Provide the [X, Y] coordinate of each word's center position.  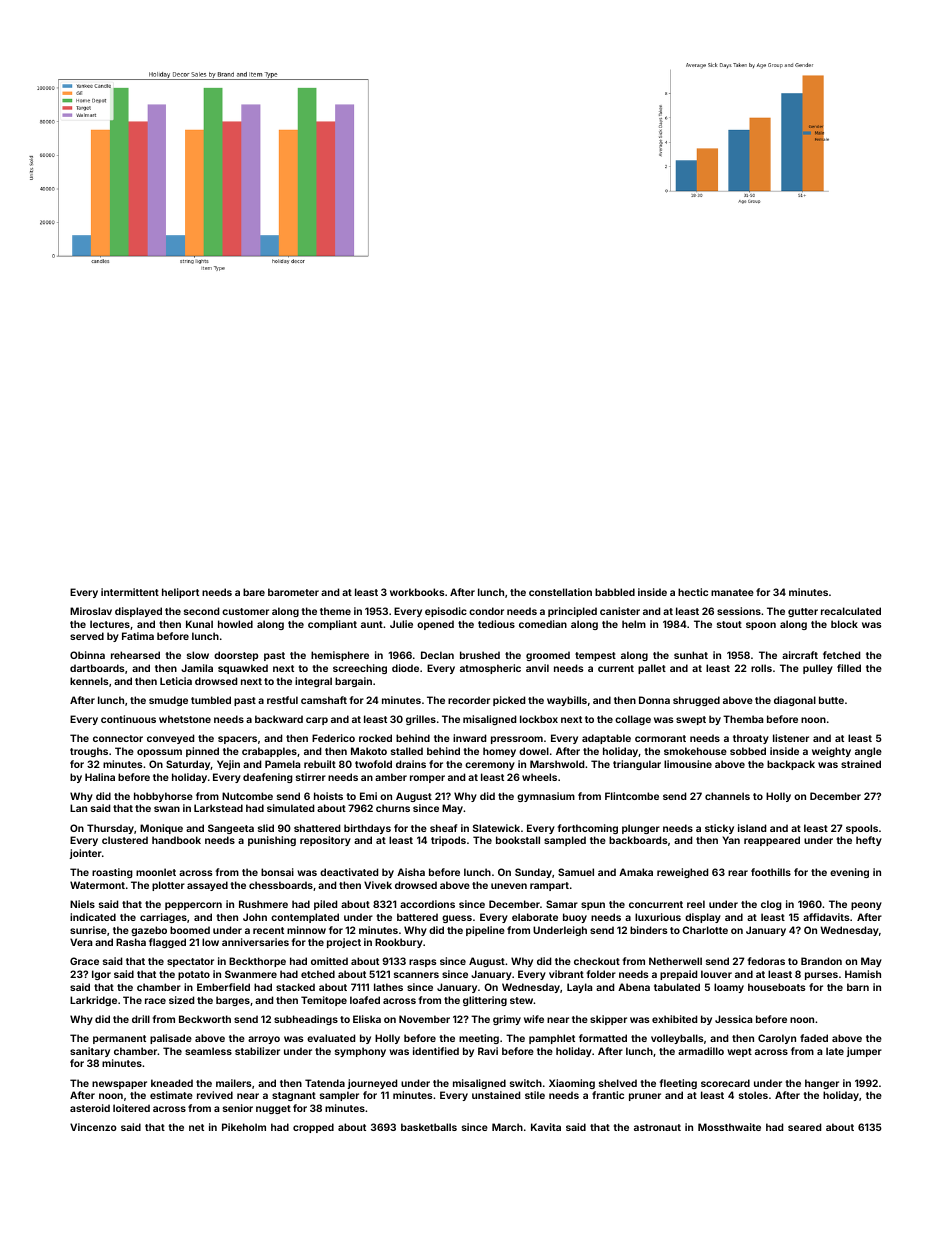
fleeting [678, 1084]
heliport [180, 593]
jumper [864, 1052]
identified [436, 1051]
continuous [128, 719]
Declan [437, 655]
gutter [803, 612]
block [844, 624]
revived [215, 1095]
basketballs [429, 1127]
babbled [615, 592]
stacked [295, 987]
